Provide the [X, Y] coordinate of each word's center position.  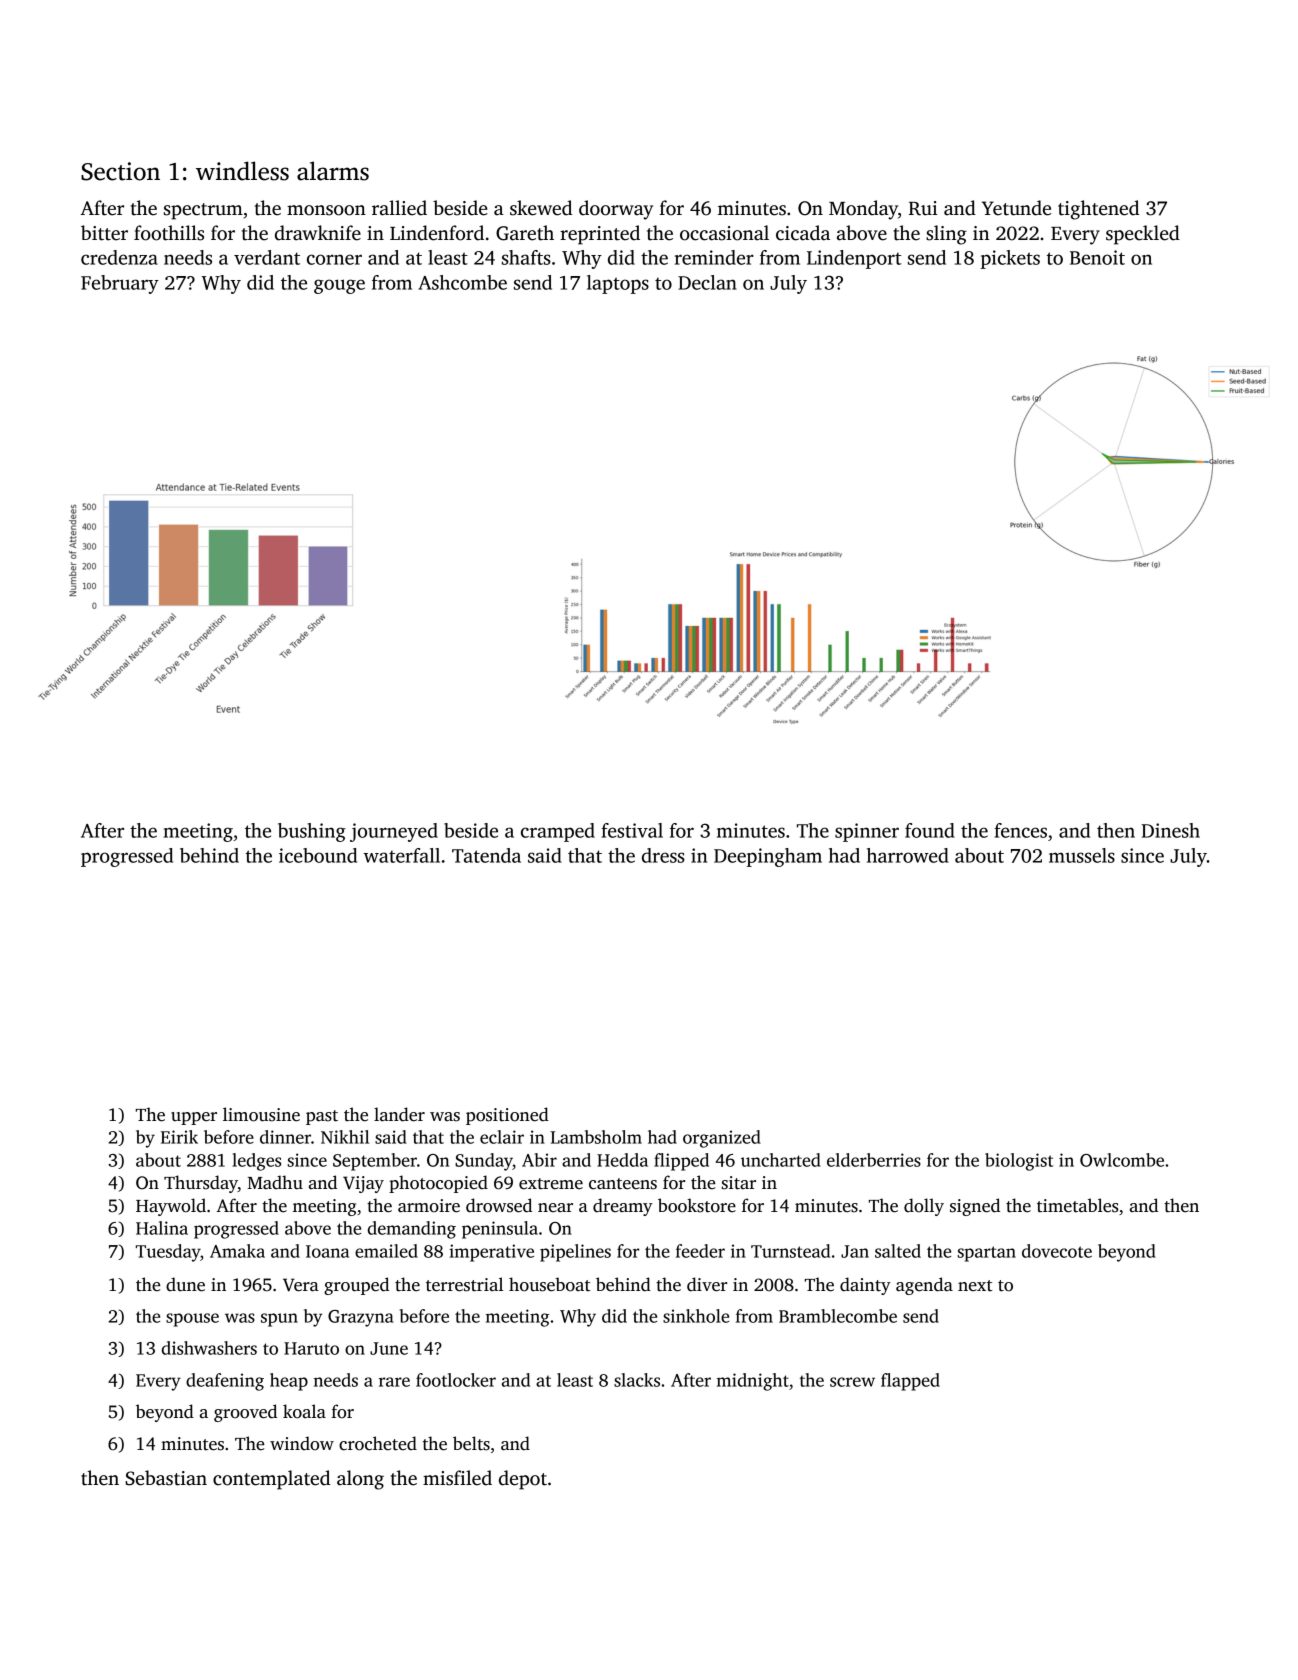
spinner [867, 832]
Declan [707, 282]
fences [1021, 830]
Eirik [179, 1137]
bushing [312, 832]
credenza [119, 257]
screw [852, 1382]
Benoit [1097, 257]
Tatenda [486, 855]
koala [304, 1411]
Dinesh [1170, 830]
